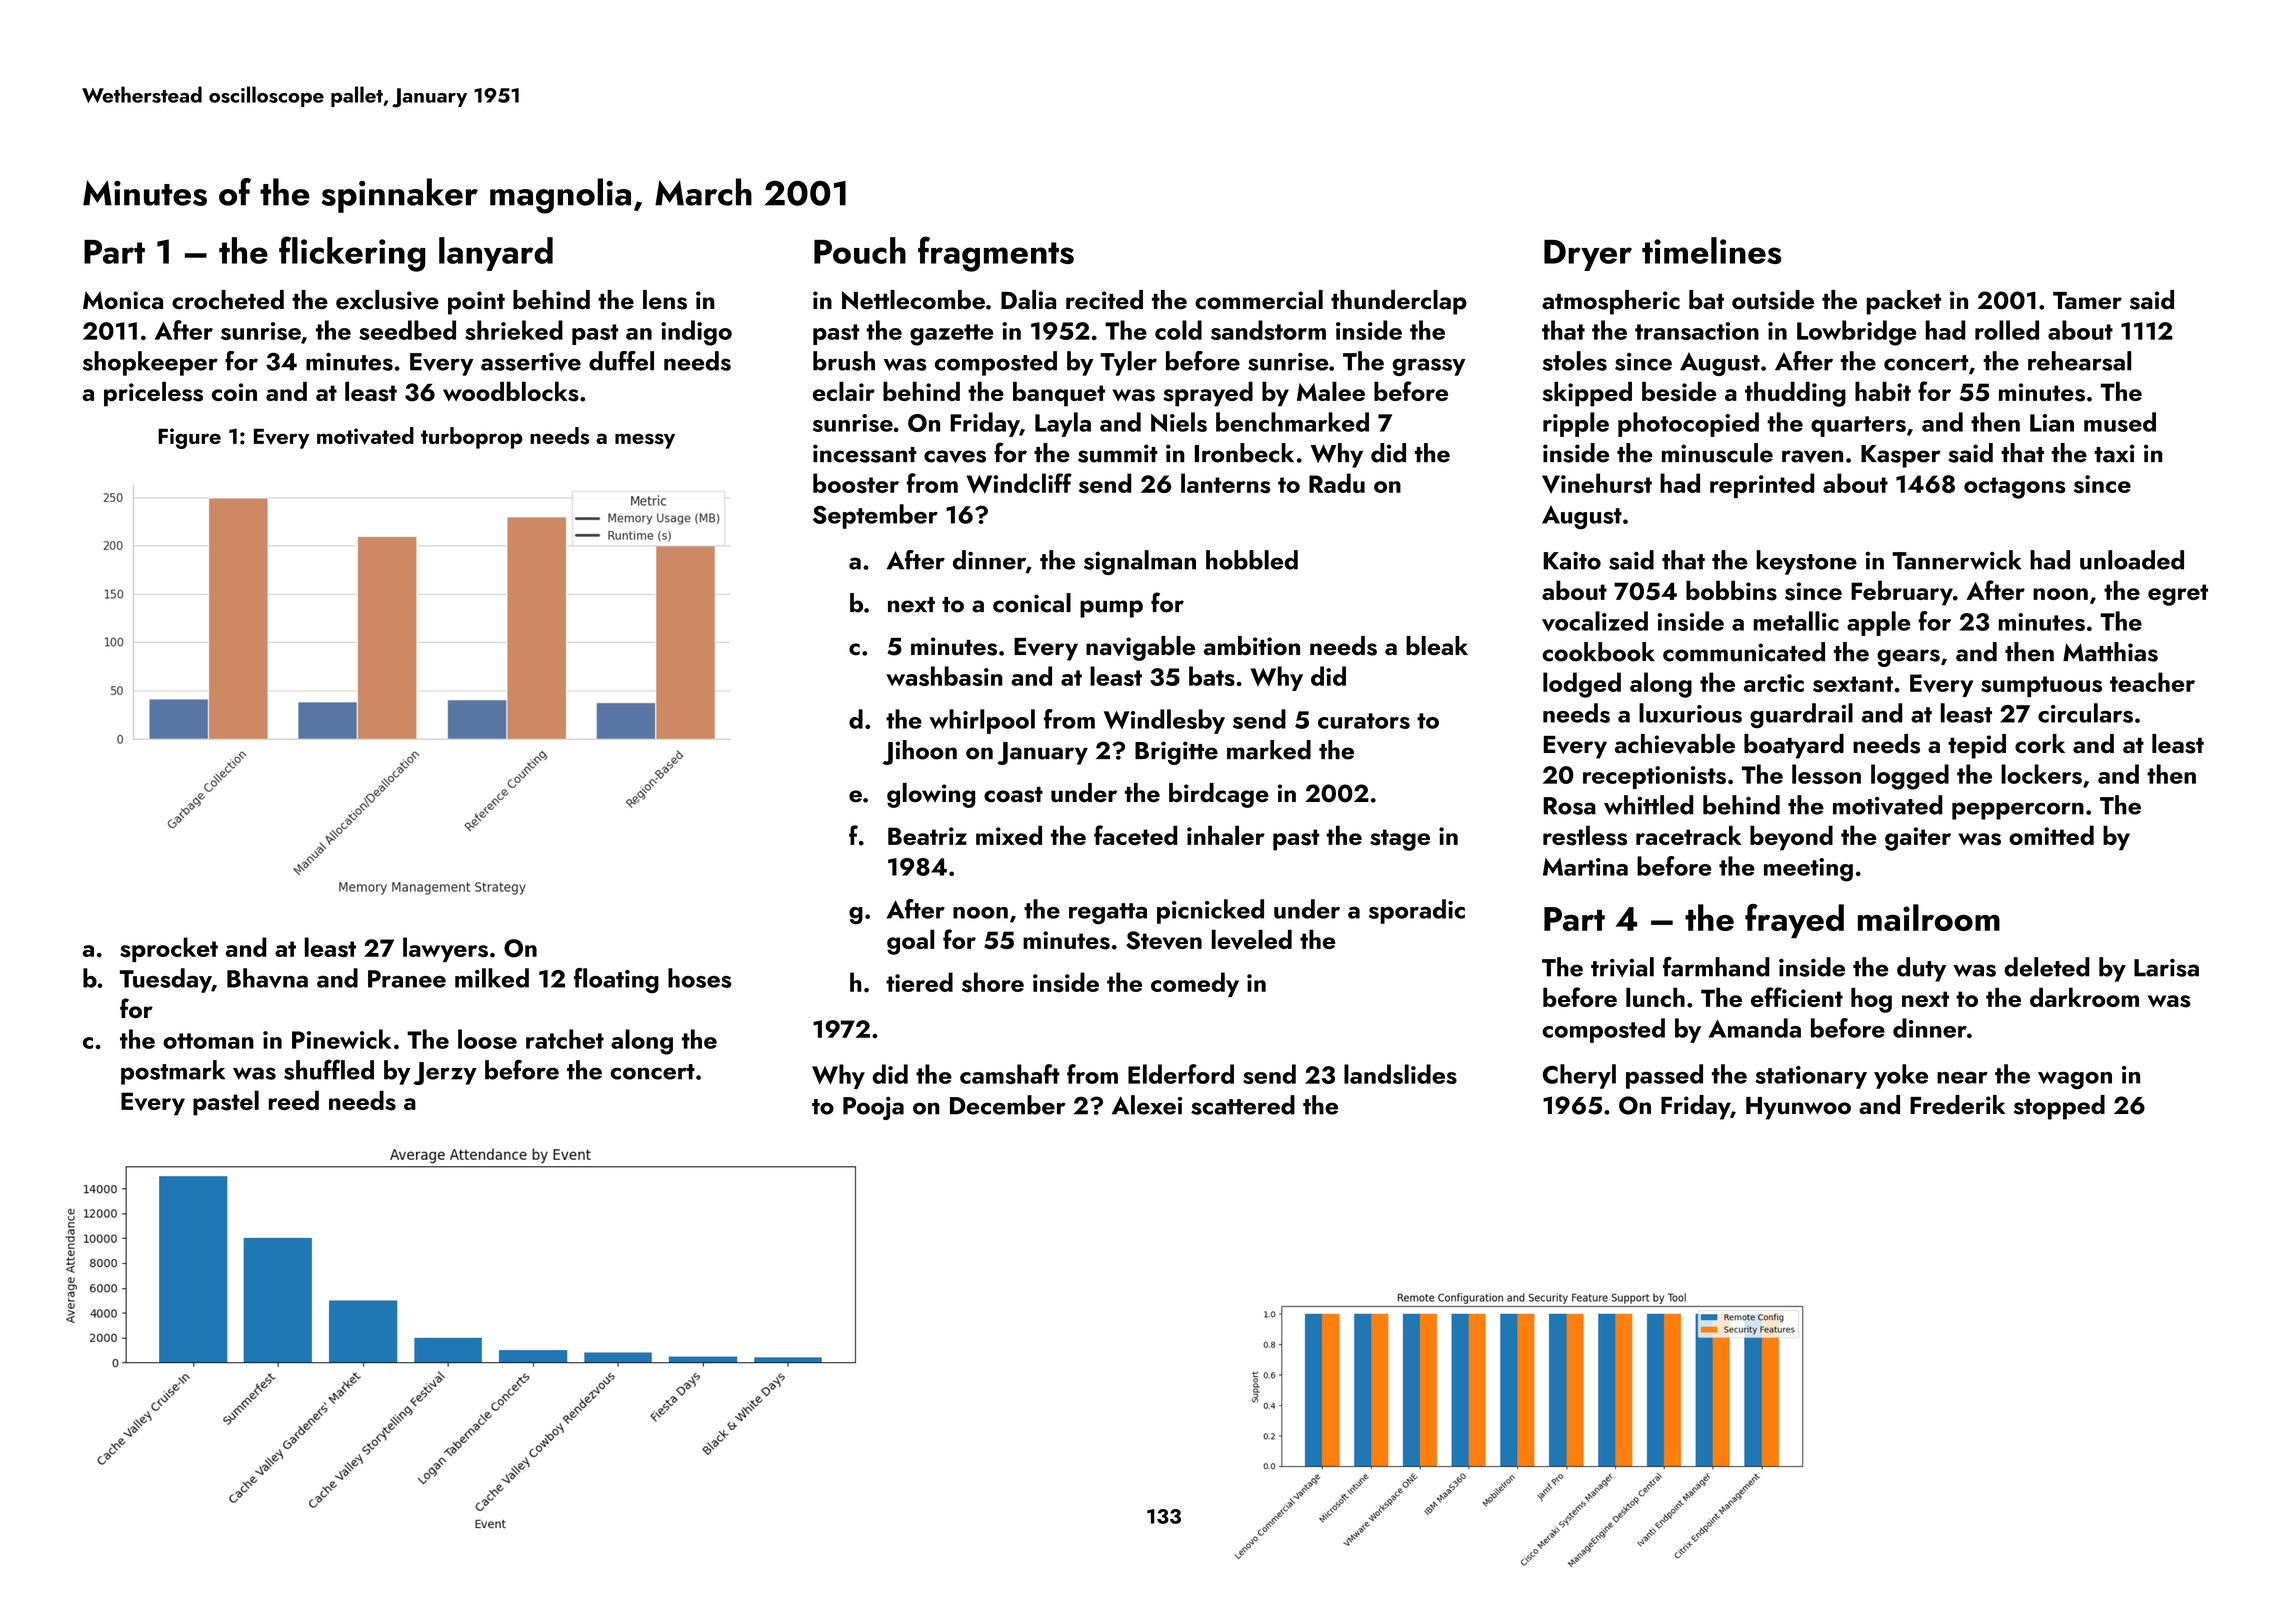 Image resolution: width=2292 pixels, height=1620 pixels. What do you see at coordinates (1226, 835) in the screenshot?
I see `inhaler` at bounding box center [1226, 835].
